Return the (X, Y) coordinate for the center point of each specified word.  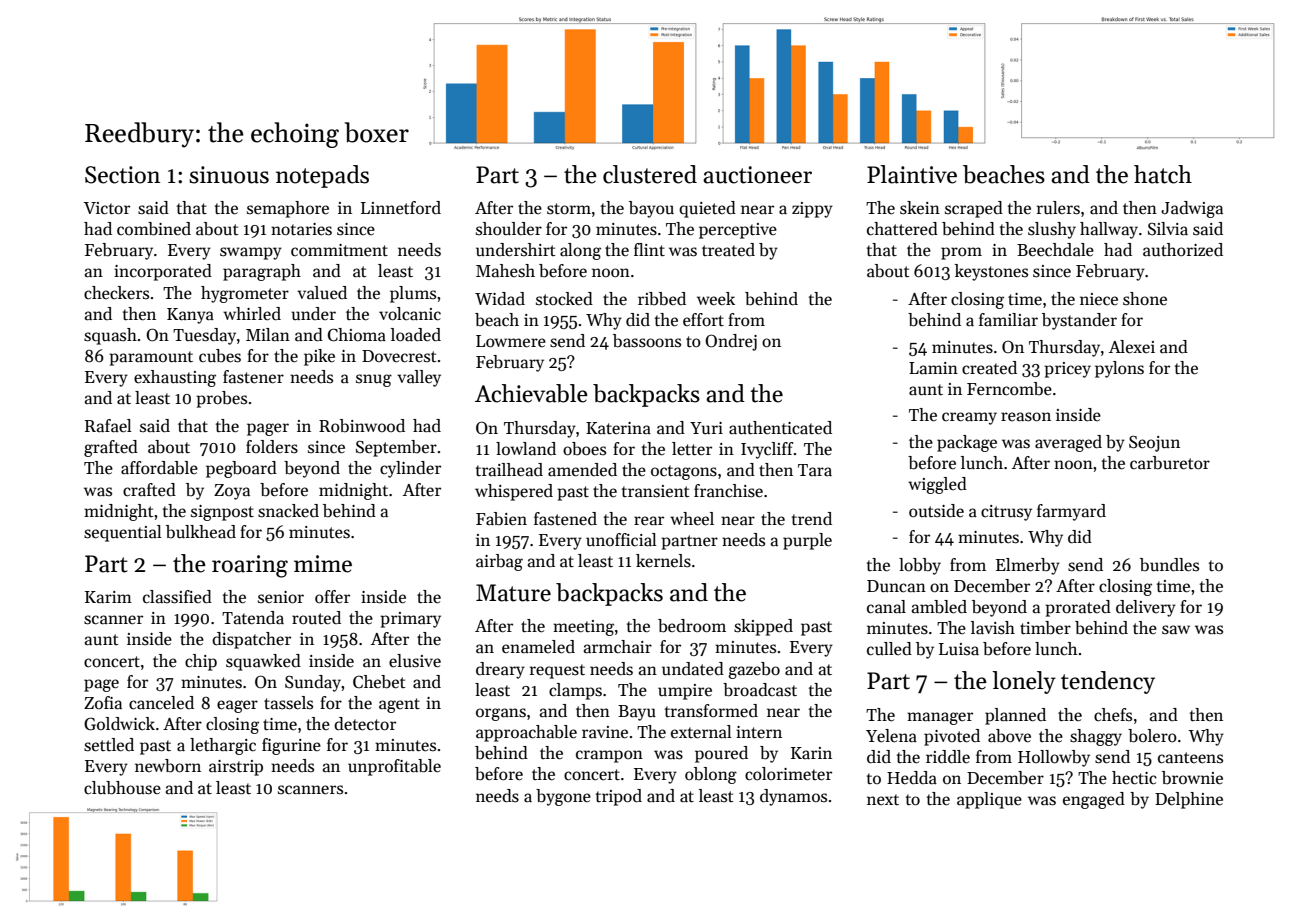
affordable (159, 467)
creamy (969, 418)
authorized (1183, 250)
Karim (108, 597)
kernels (663, 561)
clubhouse (122, 788)
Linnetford (401, 208)
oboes (584, 449)
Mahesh (505, 271)
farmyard (1071, 512)
